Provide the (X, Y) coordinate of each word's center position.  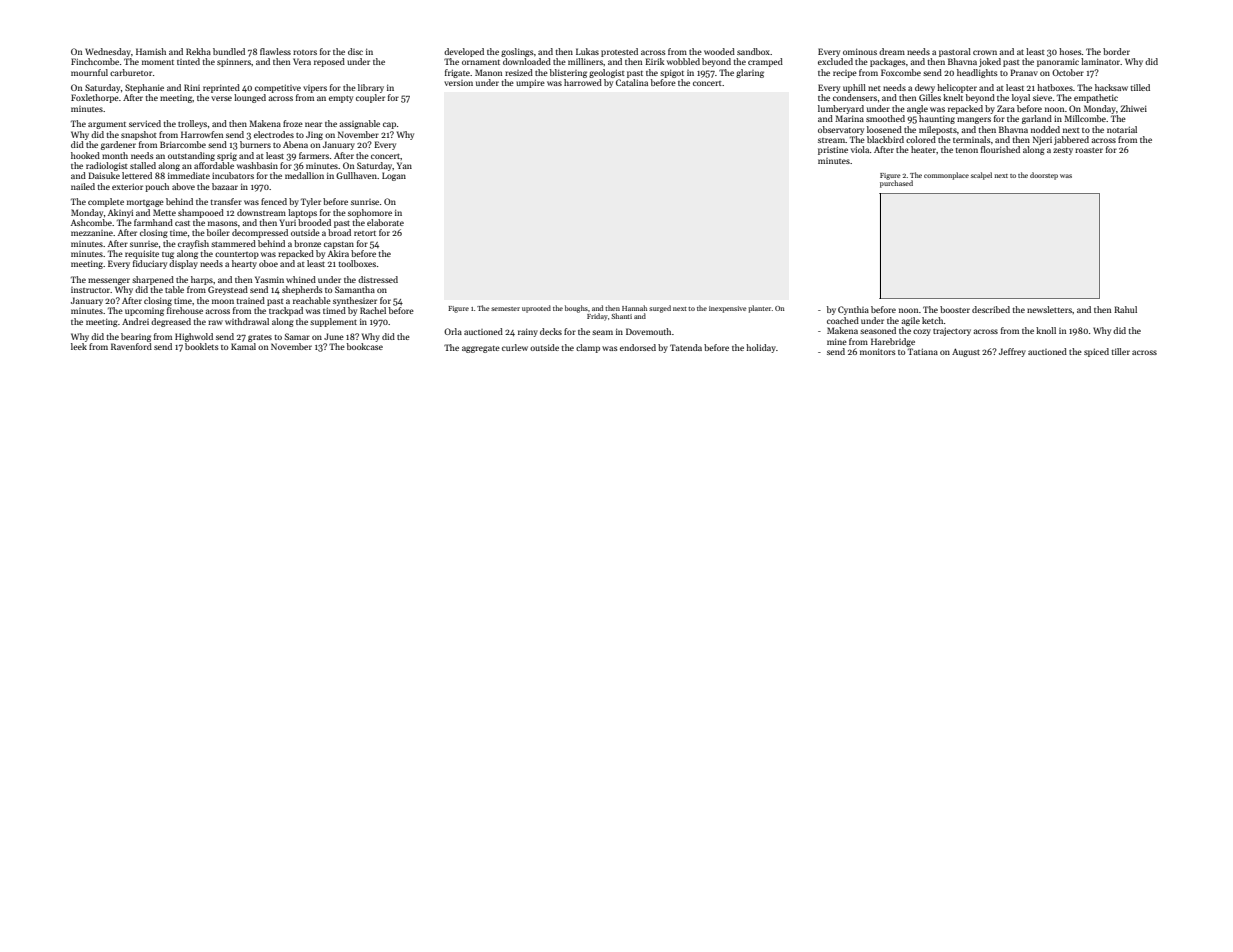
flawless (275, 51)
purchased (896, 184)
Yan (404, 165)
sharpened (153, 280)
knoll (1046, 330)
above (183, 186)
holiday (761, 348)
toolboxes (357, 263)
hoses (1070, 51)
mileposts (938, 130)
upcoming (144, 312)
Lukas (587, 51)
